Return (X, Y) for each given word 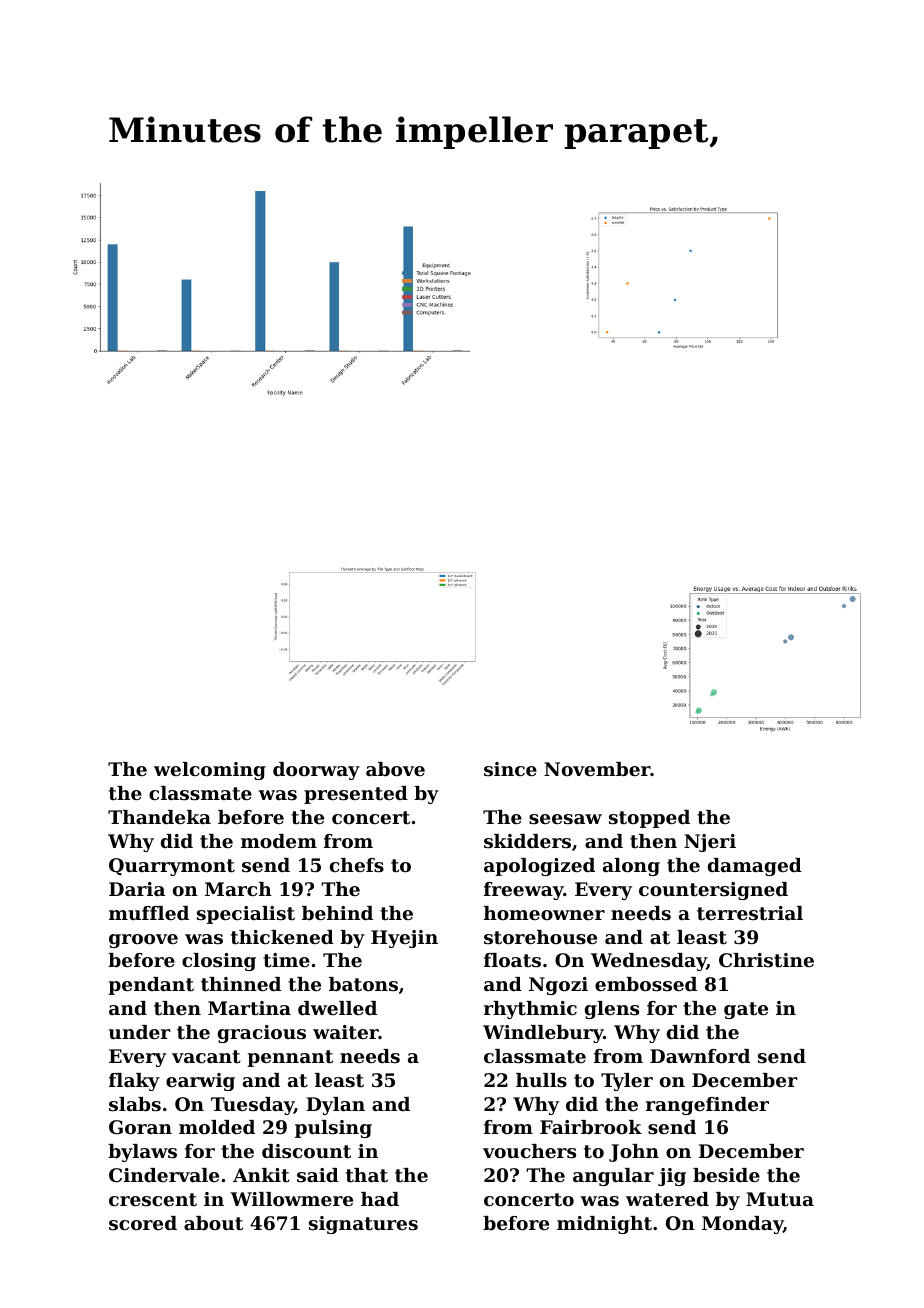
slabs (135, 1104)
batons (363, 984)
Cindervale (164, 1175)
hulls (541, 1080)
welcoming (210, 771)
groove (143, 941)
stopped (649, 819)
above (395, 769)
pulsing (333, 1129)
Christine (766, 960)
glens (612, 1010)
